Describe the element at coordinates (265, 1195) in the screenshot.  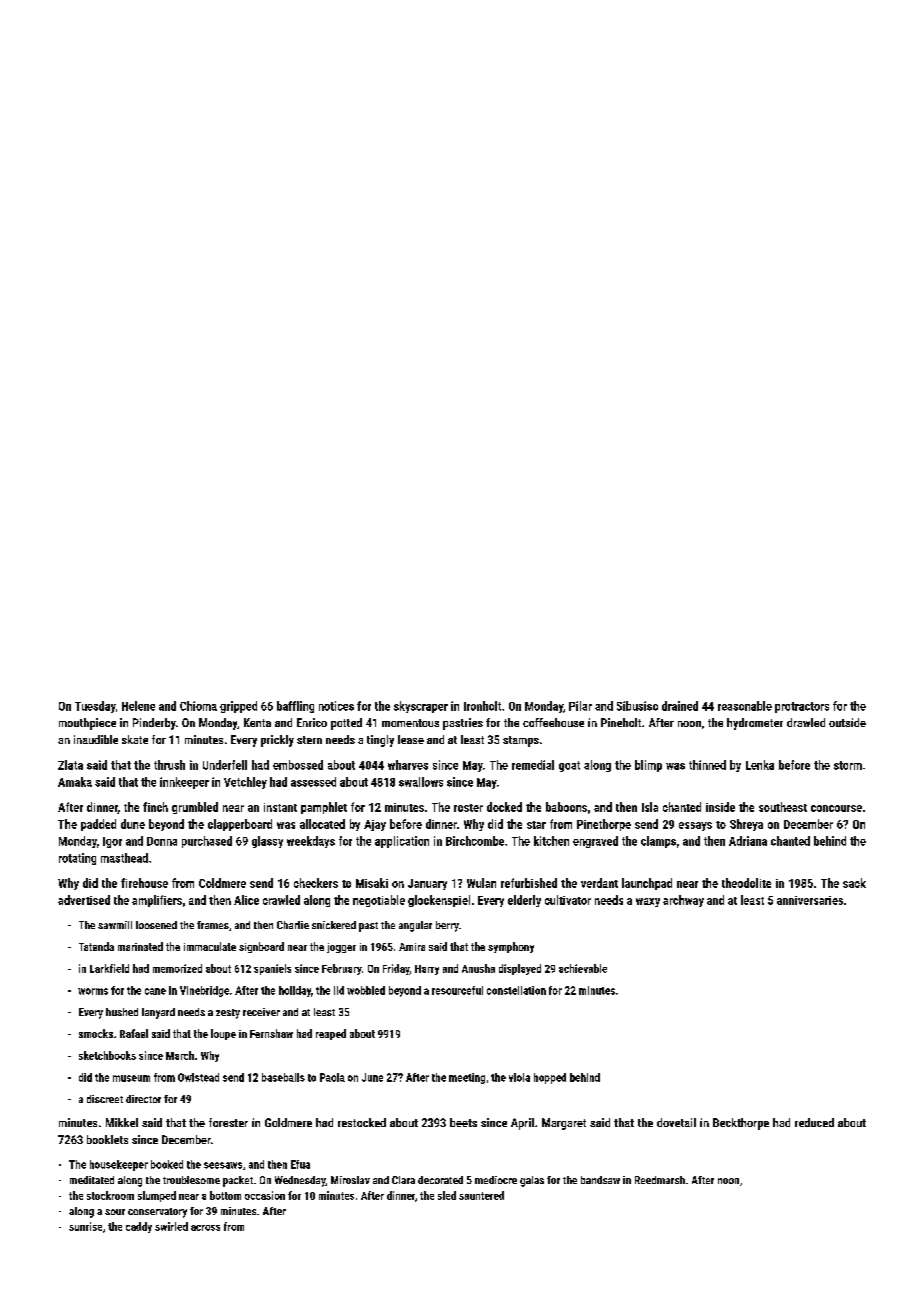
I see `occasion` at that location.
